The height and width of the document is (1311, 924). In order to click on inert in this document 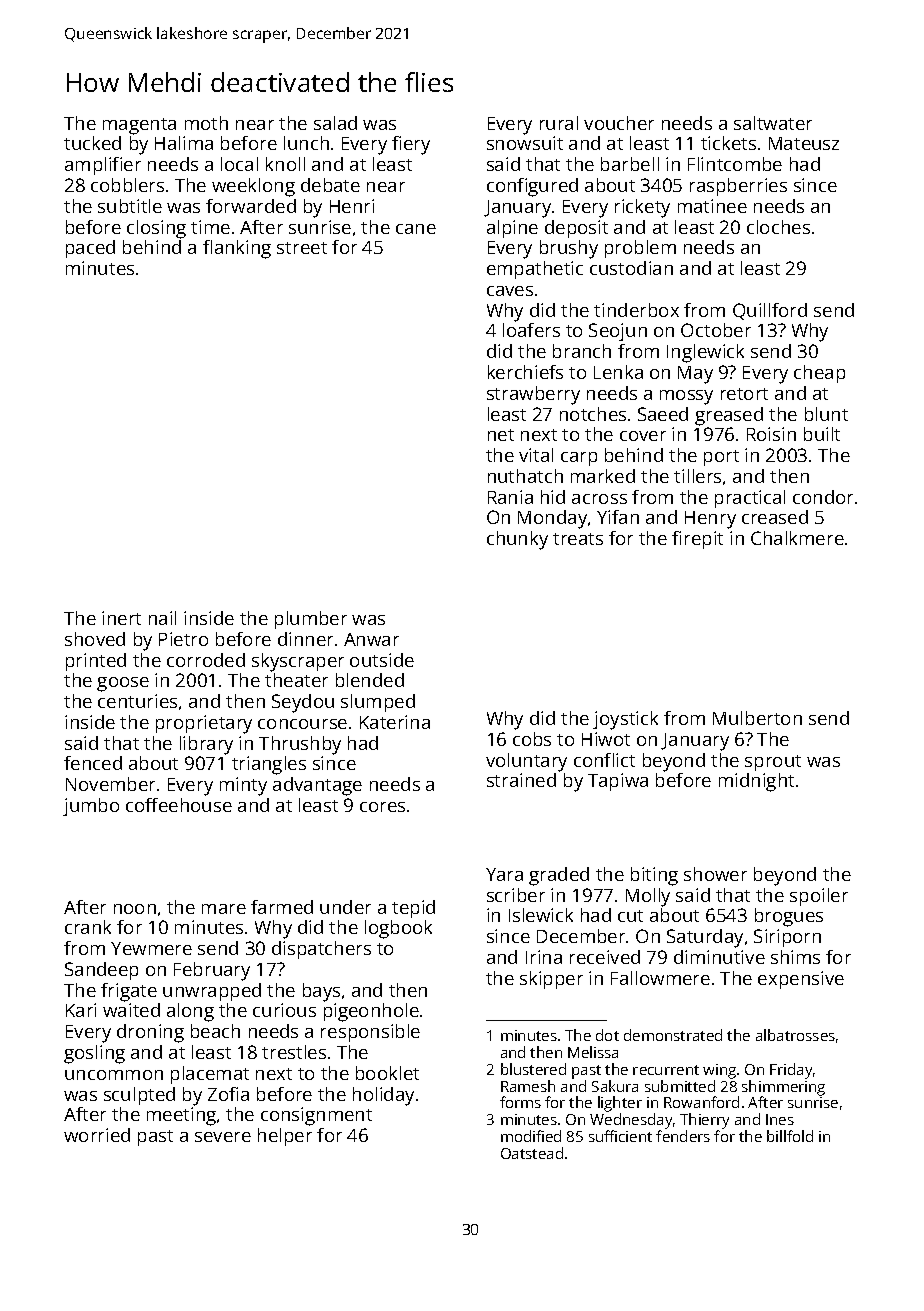, I will do `click(121, 618)`.
